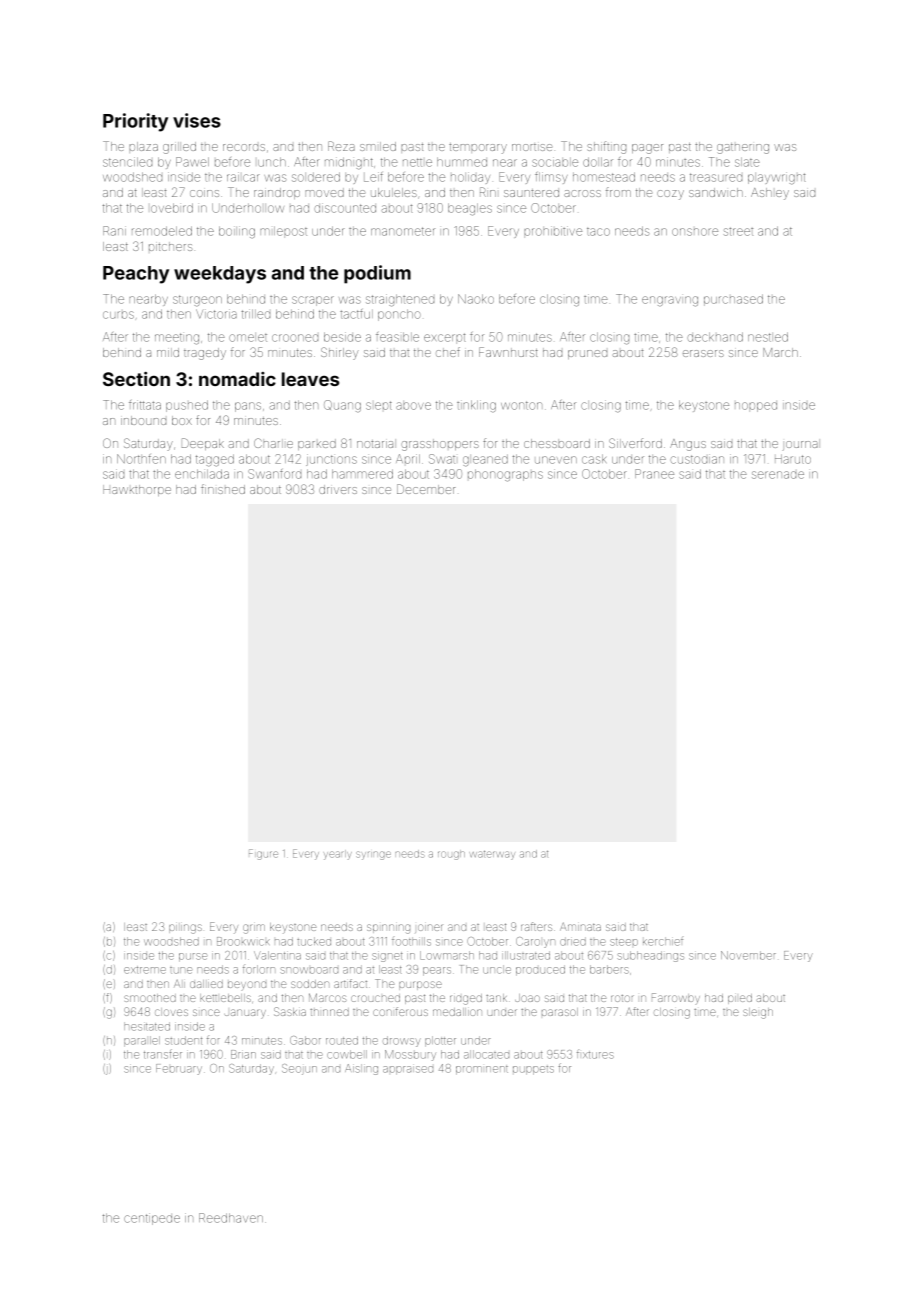 The height and width of the screenshot is (1308, 924). What do you see at coordinates (778, 475) in the screenshot?
I see `serenade` at bounding box center [778, 475].
